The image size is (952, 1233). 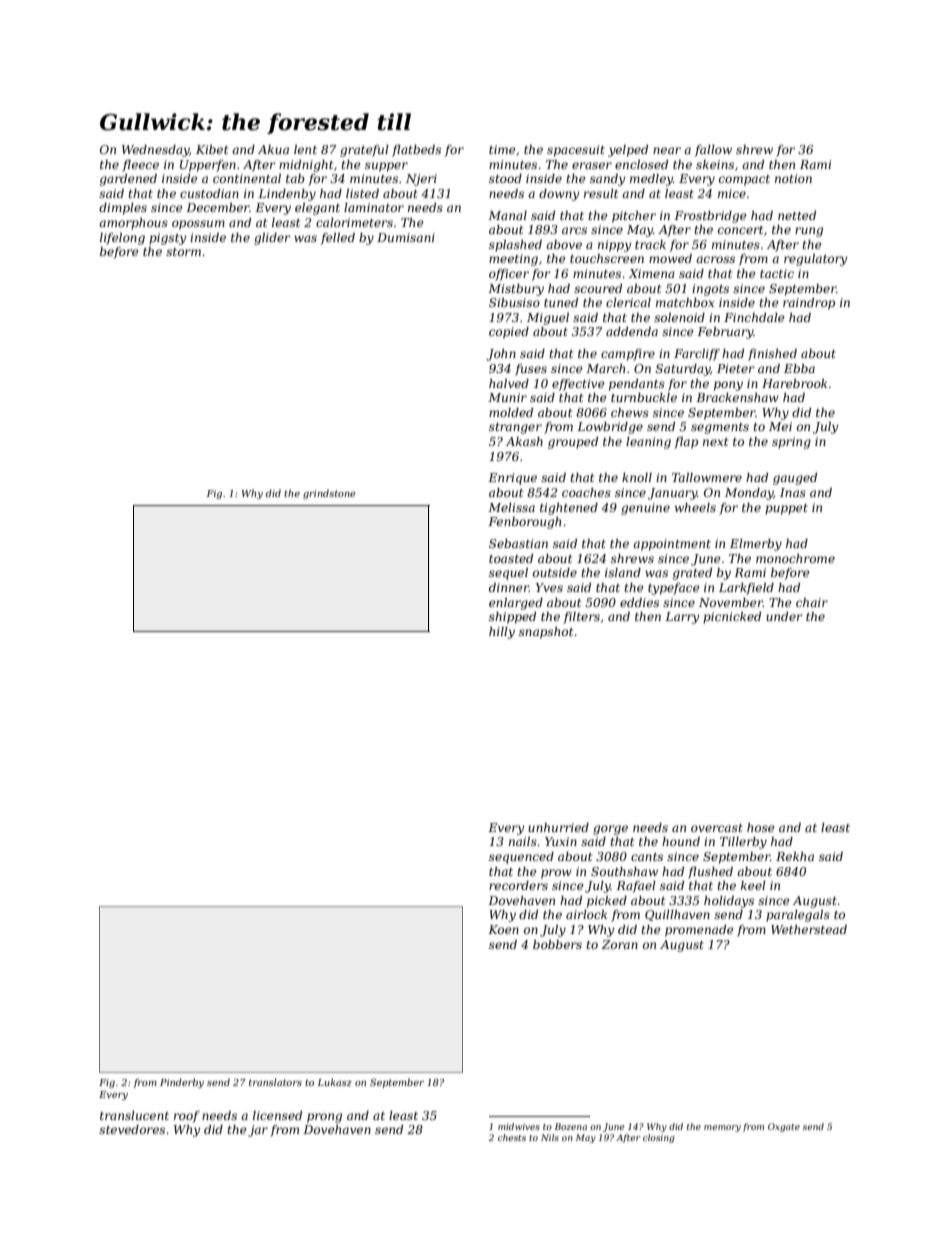 I want to click on notion, so click(x=793, y=178).
